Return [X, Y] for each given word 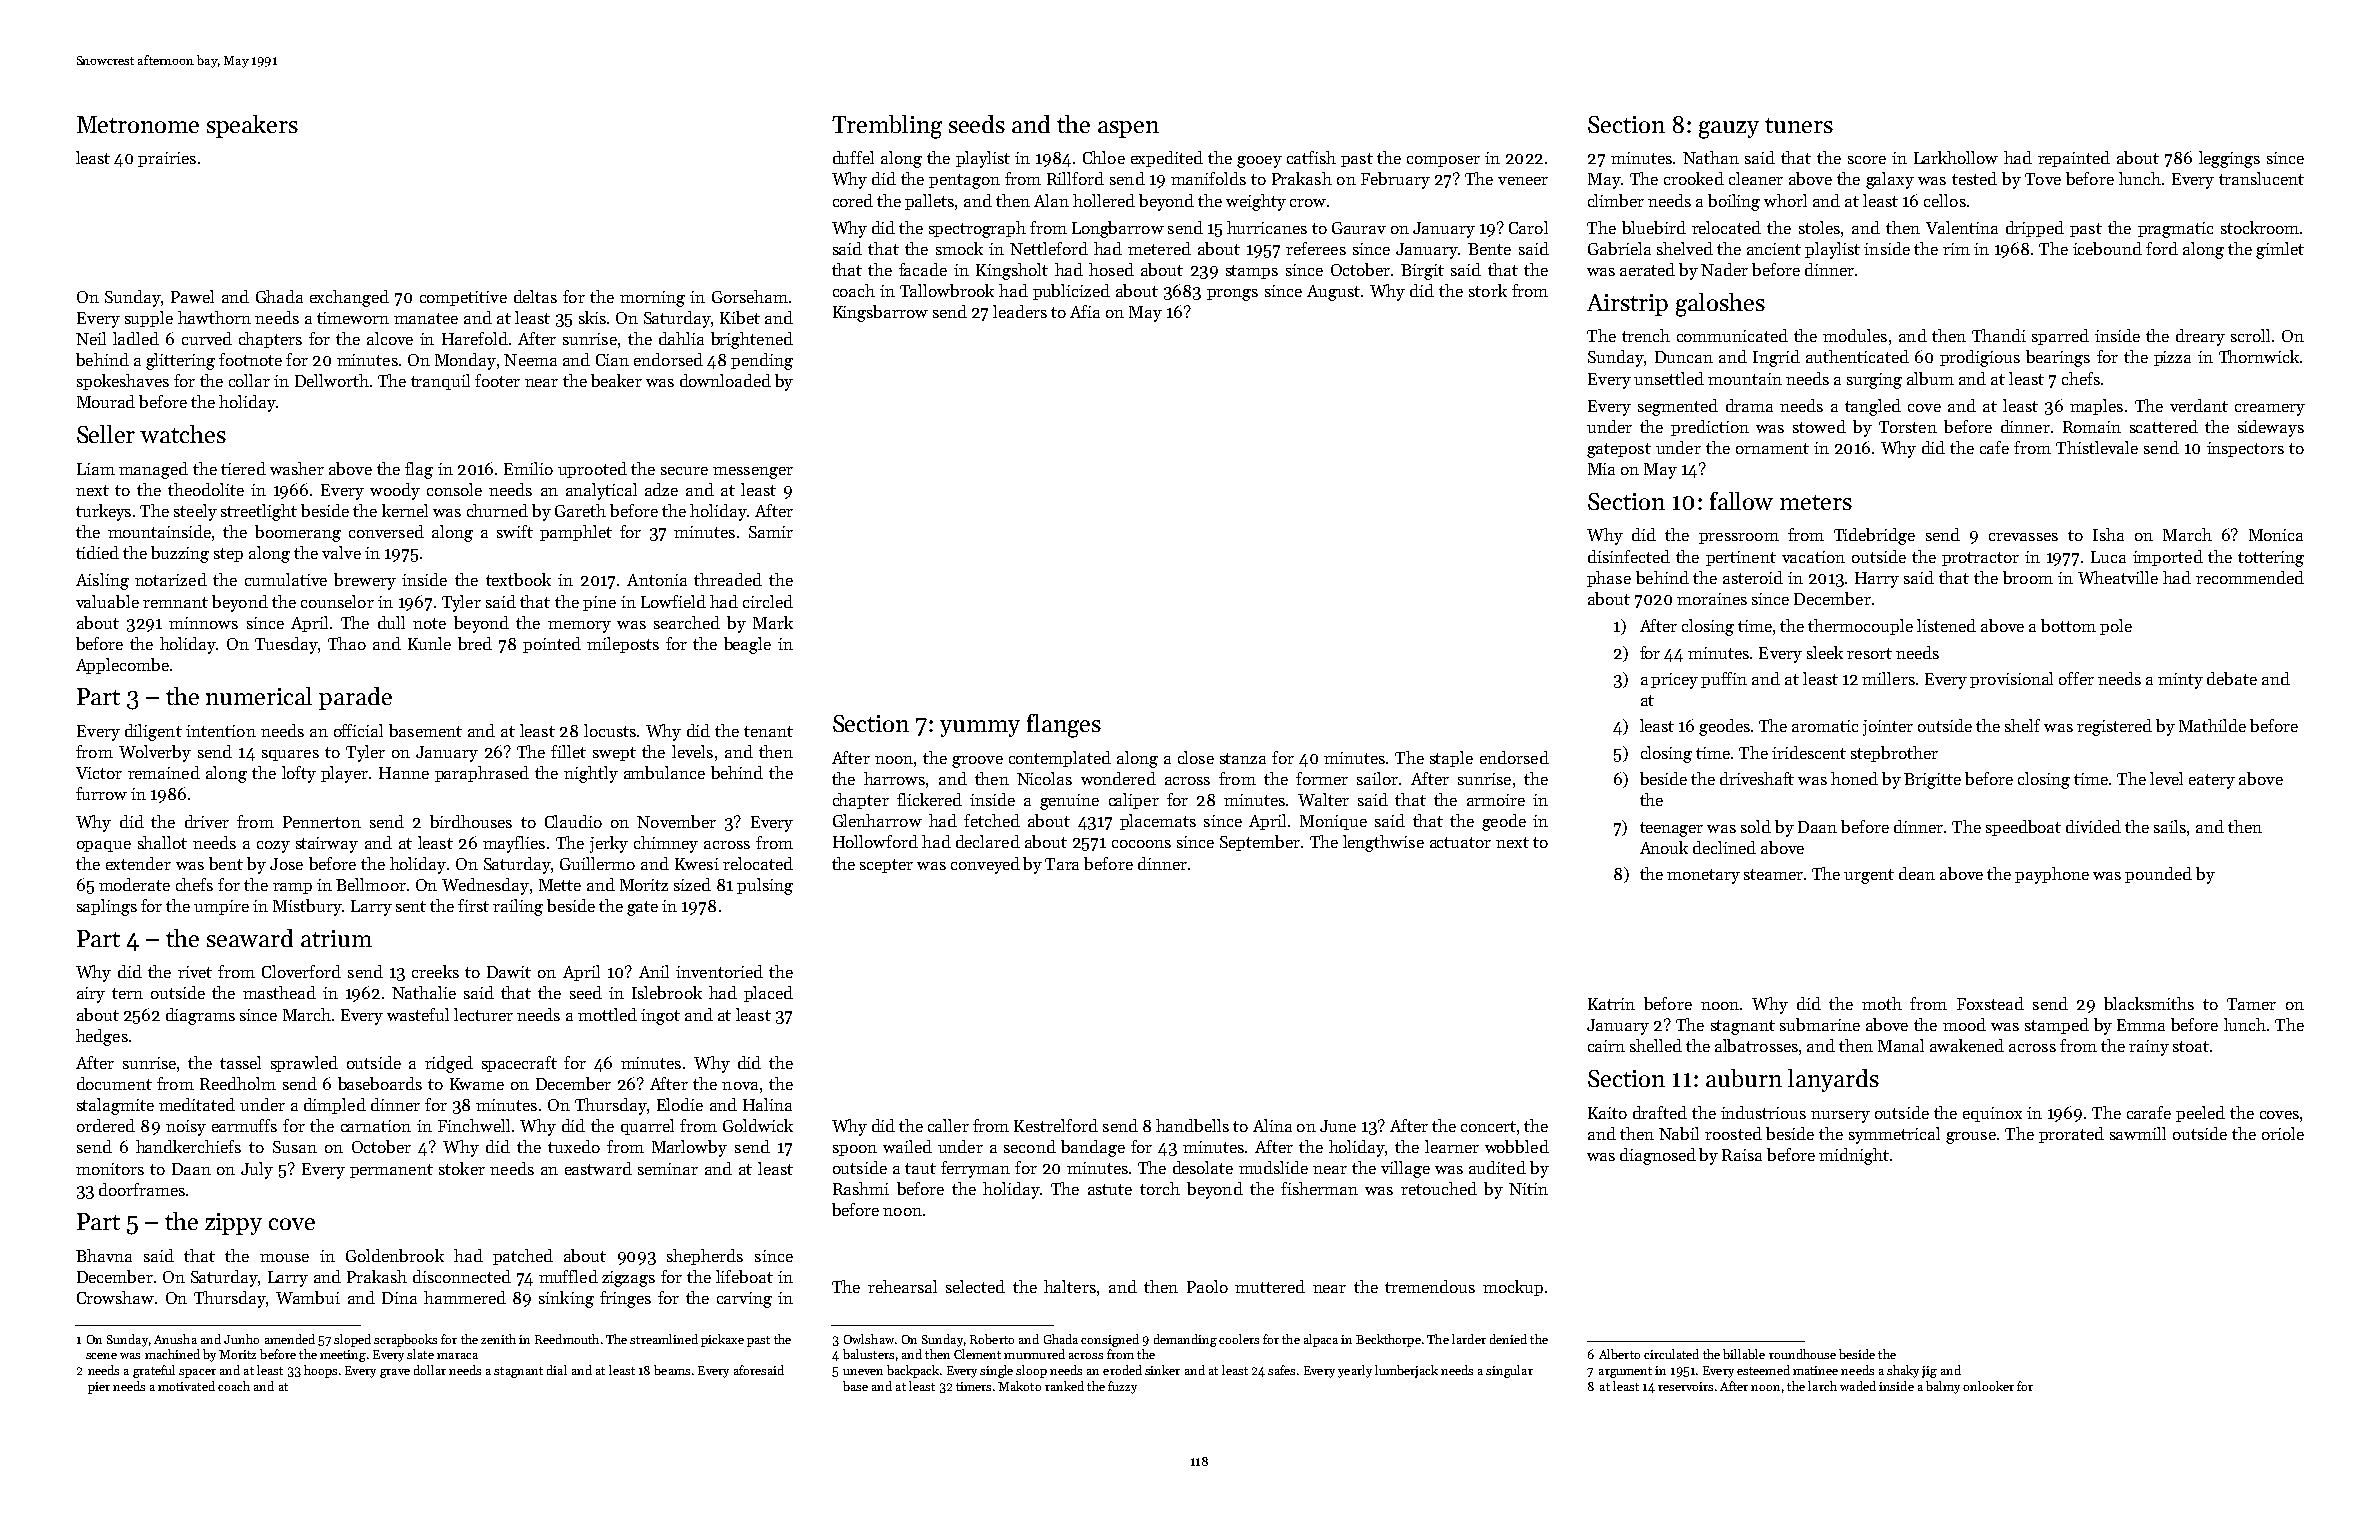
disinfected [1629, 556]
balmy [1943, 1387]
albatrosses [1756, 1045]
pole [2116, 627]
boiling [1734, 202]
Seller [106, 434]
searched [687, 622]
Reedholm [238, 1083]
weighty [1256, 202]
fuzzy [1122, 1387]
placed [768, 994]
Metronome [138, 124]
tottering [2271, 559]
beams [672, 1370]
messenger [753, 473]
